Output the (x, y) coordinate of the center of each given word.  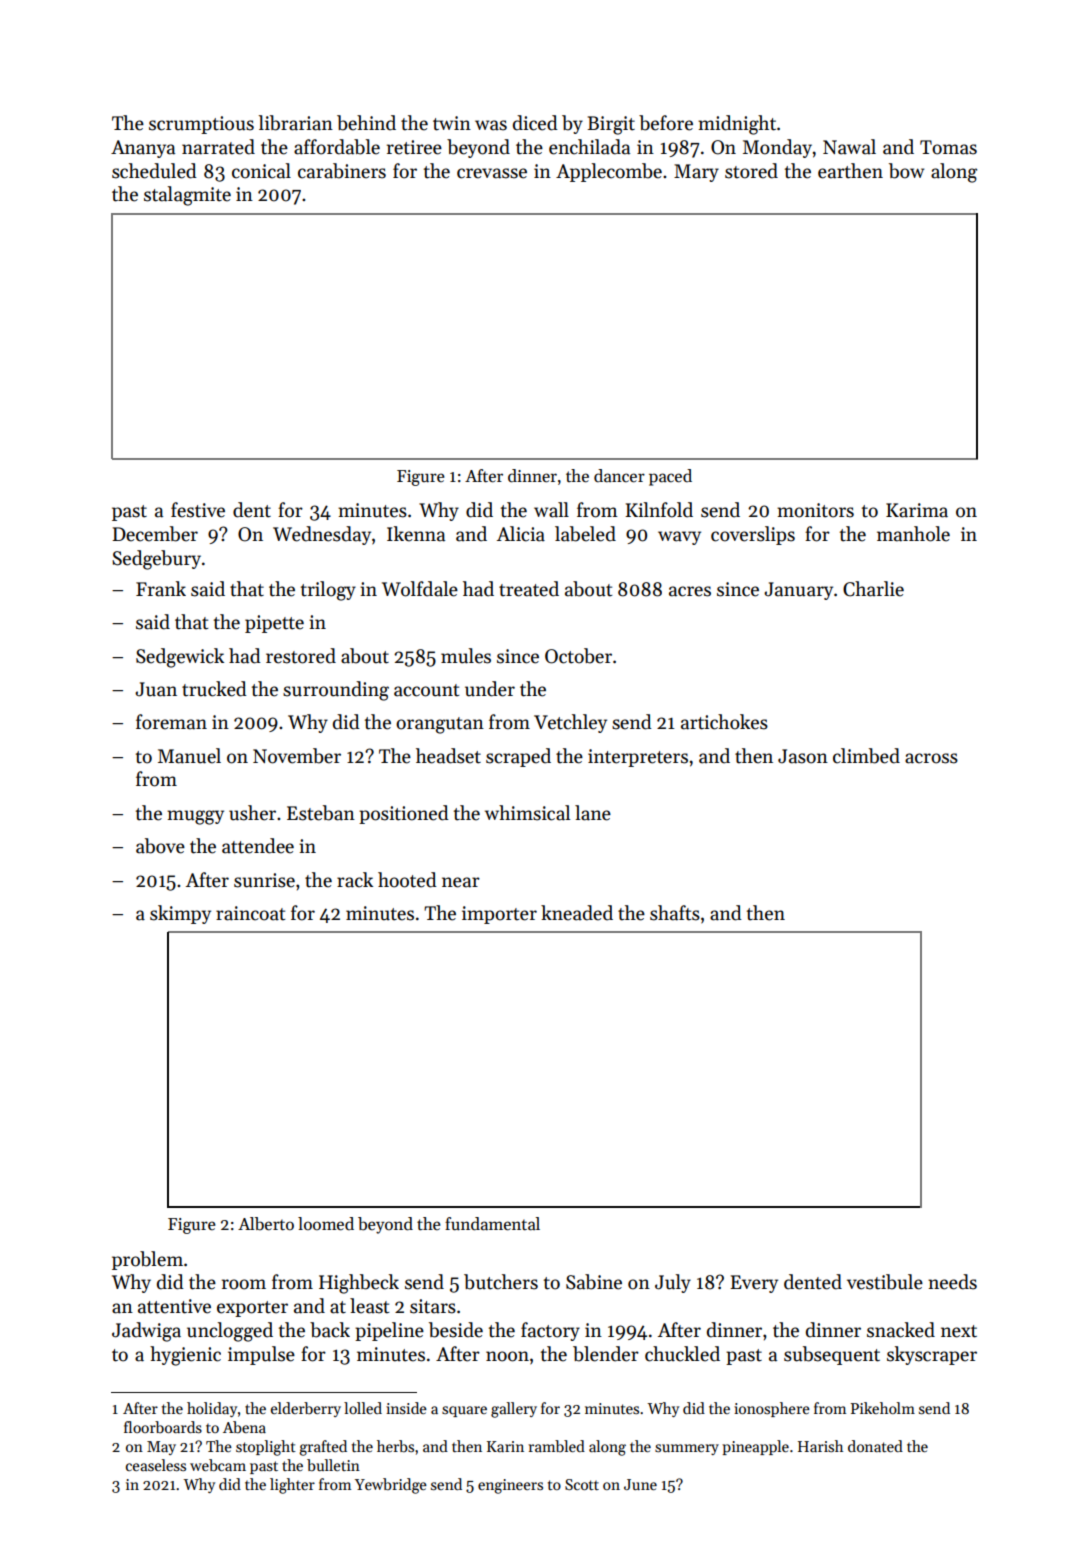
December (155, 534)
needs (952, 1282)
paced (670, 477)
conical (261, 171)
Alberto (266, 1224)
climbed (866, 756)
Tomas (948, 147)
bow (906, 171)
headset (448, 756)
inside (406, 1408)
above (160, 846)
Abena (244, 1427)
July (673, 1283)
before (666, 123)
